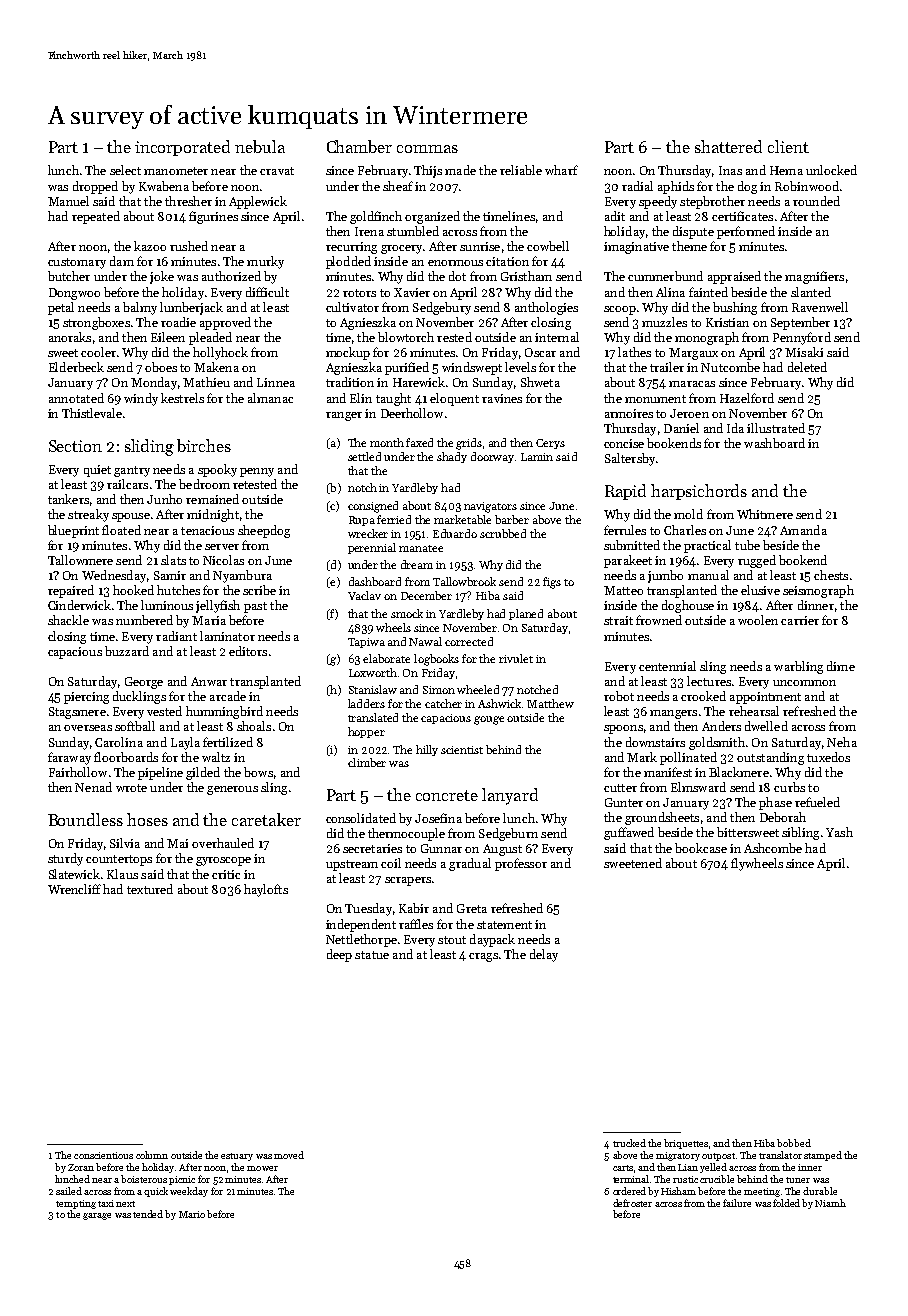 This page has height=1316, width=908. Describe the element at coordinates (773, 848) in the page. I see `Ashcombe` at that location.
